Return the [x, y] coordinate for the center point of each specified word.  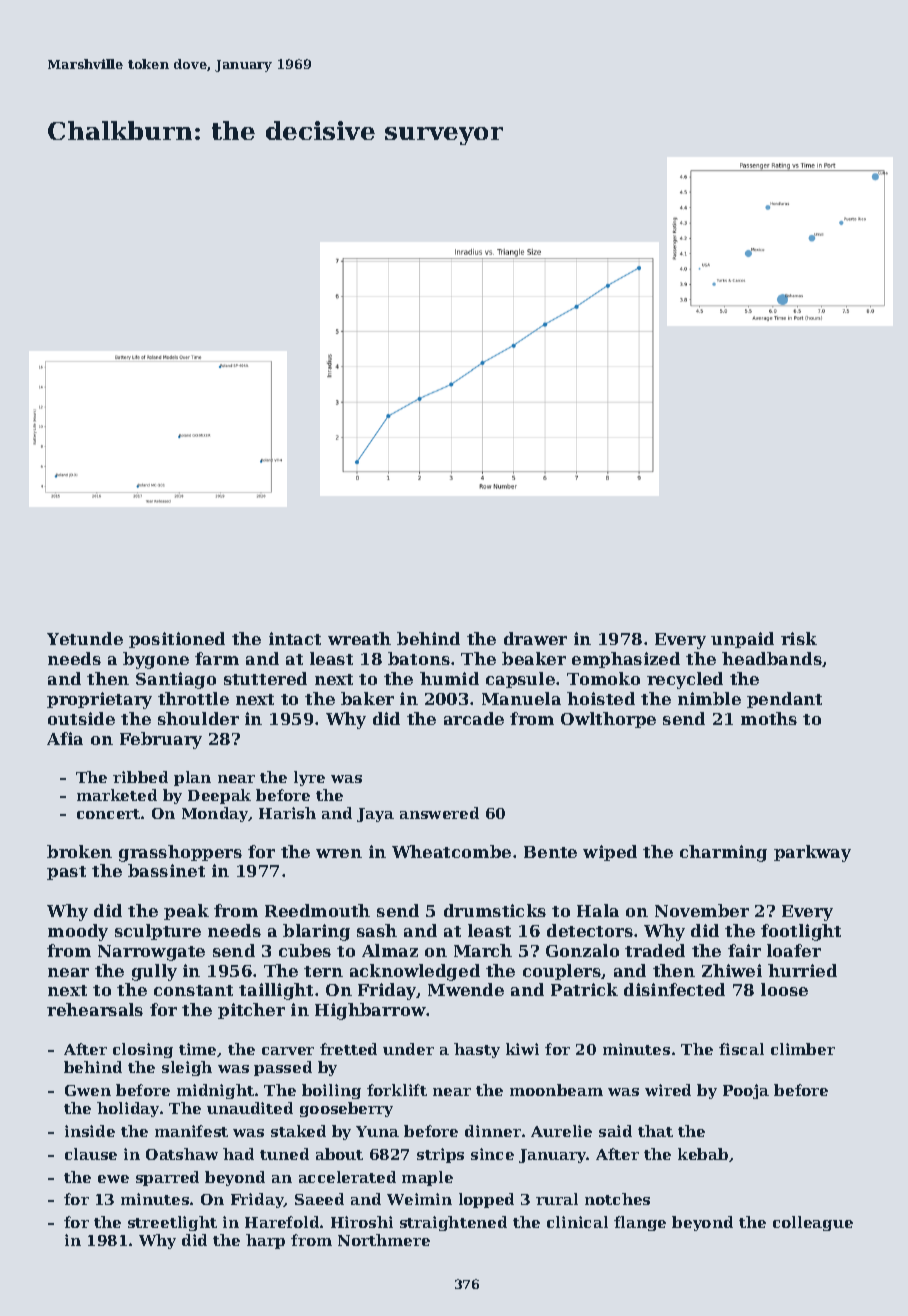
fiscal [741, 1049]
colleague [813, 1223]
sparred [167, 1178]
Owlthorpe [608, 720]
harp [265, 1241]
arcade [474, 718]
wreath [359, 638]
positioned [177, 640]
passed [283, 1068]
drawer [535, 638]
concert [108, 814]
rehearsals [95, 1009]
